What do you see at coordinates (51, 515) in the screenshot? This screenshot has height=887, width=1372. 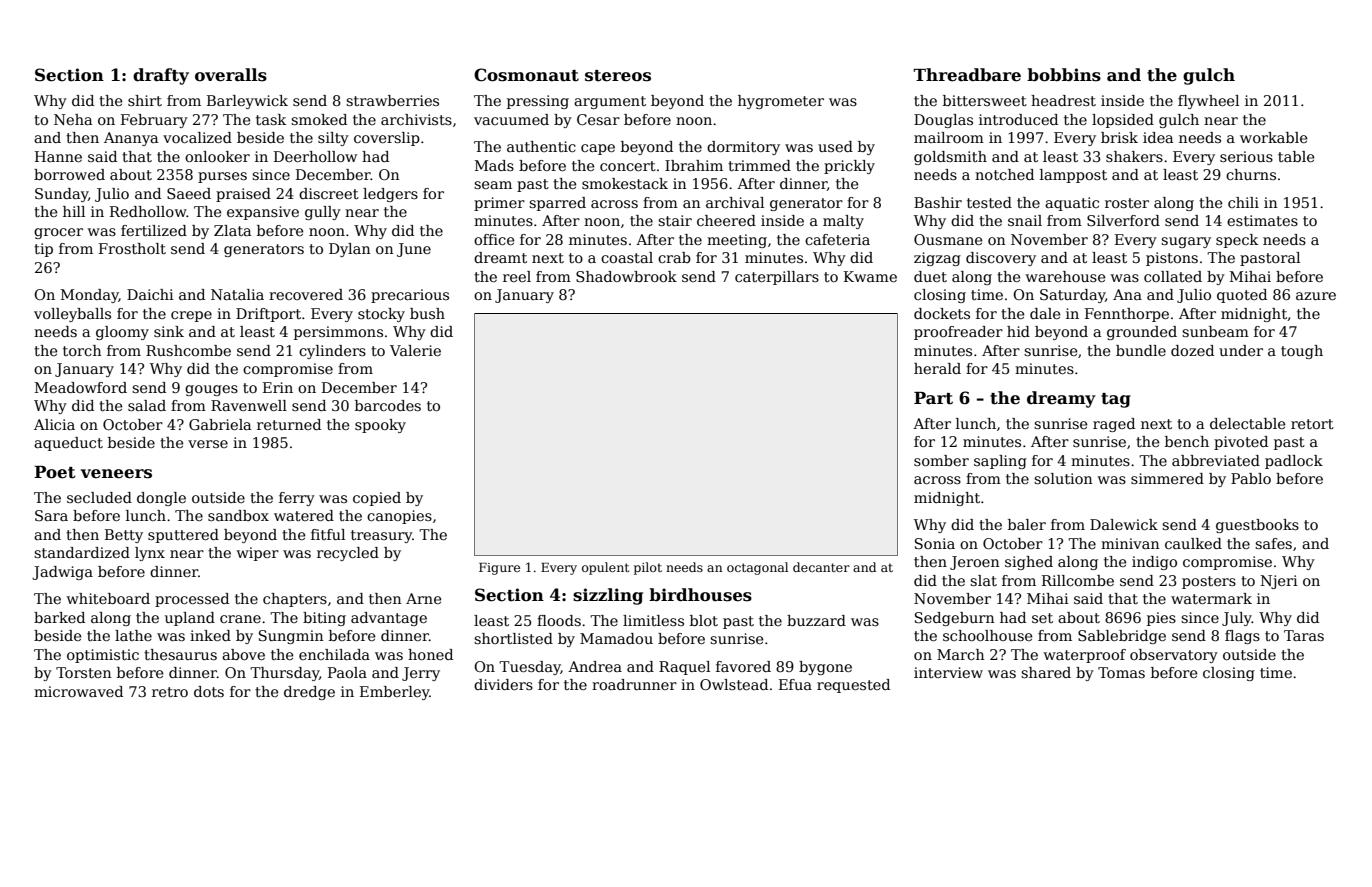 I see `Sara` at bounding box center [51, 515].
